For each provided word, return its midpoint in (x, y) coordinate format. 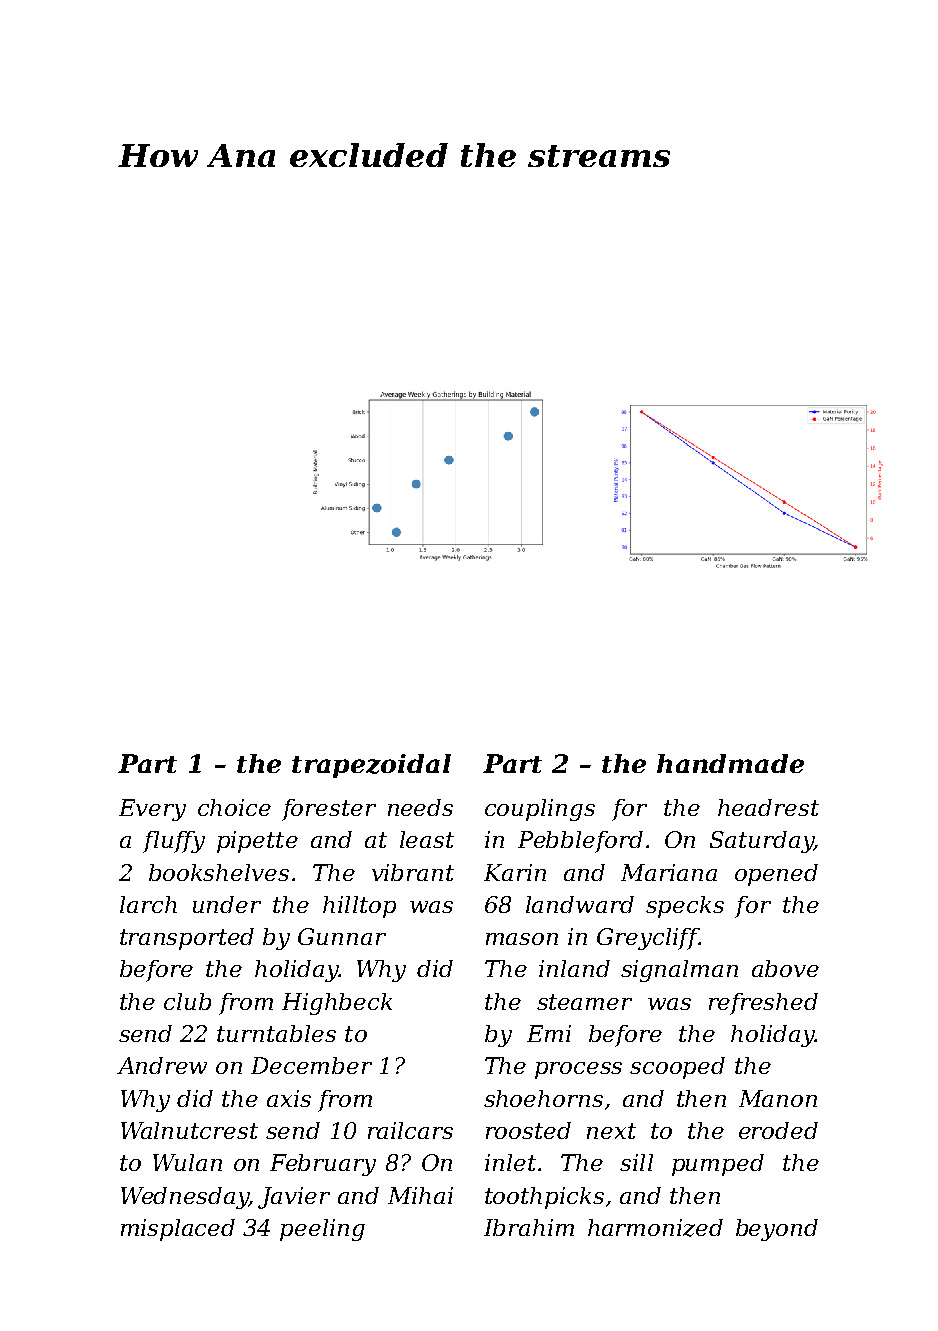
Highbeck (337, 1004)
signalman (679, 971)
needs (420, 807)
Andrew (162, 1065)
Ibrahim (529, 1227)
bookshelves (219, 872)
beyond (777, 1230)
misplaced (178, 1230)
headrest (768, 807)
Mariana (669, 872)
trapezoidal (371, 766)
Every (152, 810)
